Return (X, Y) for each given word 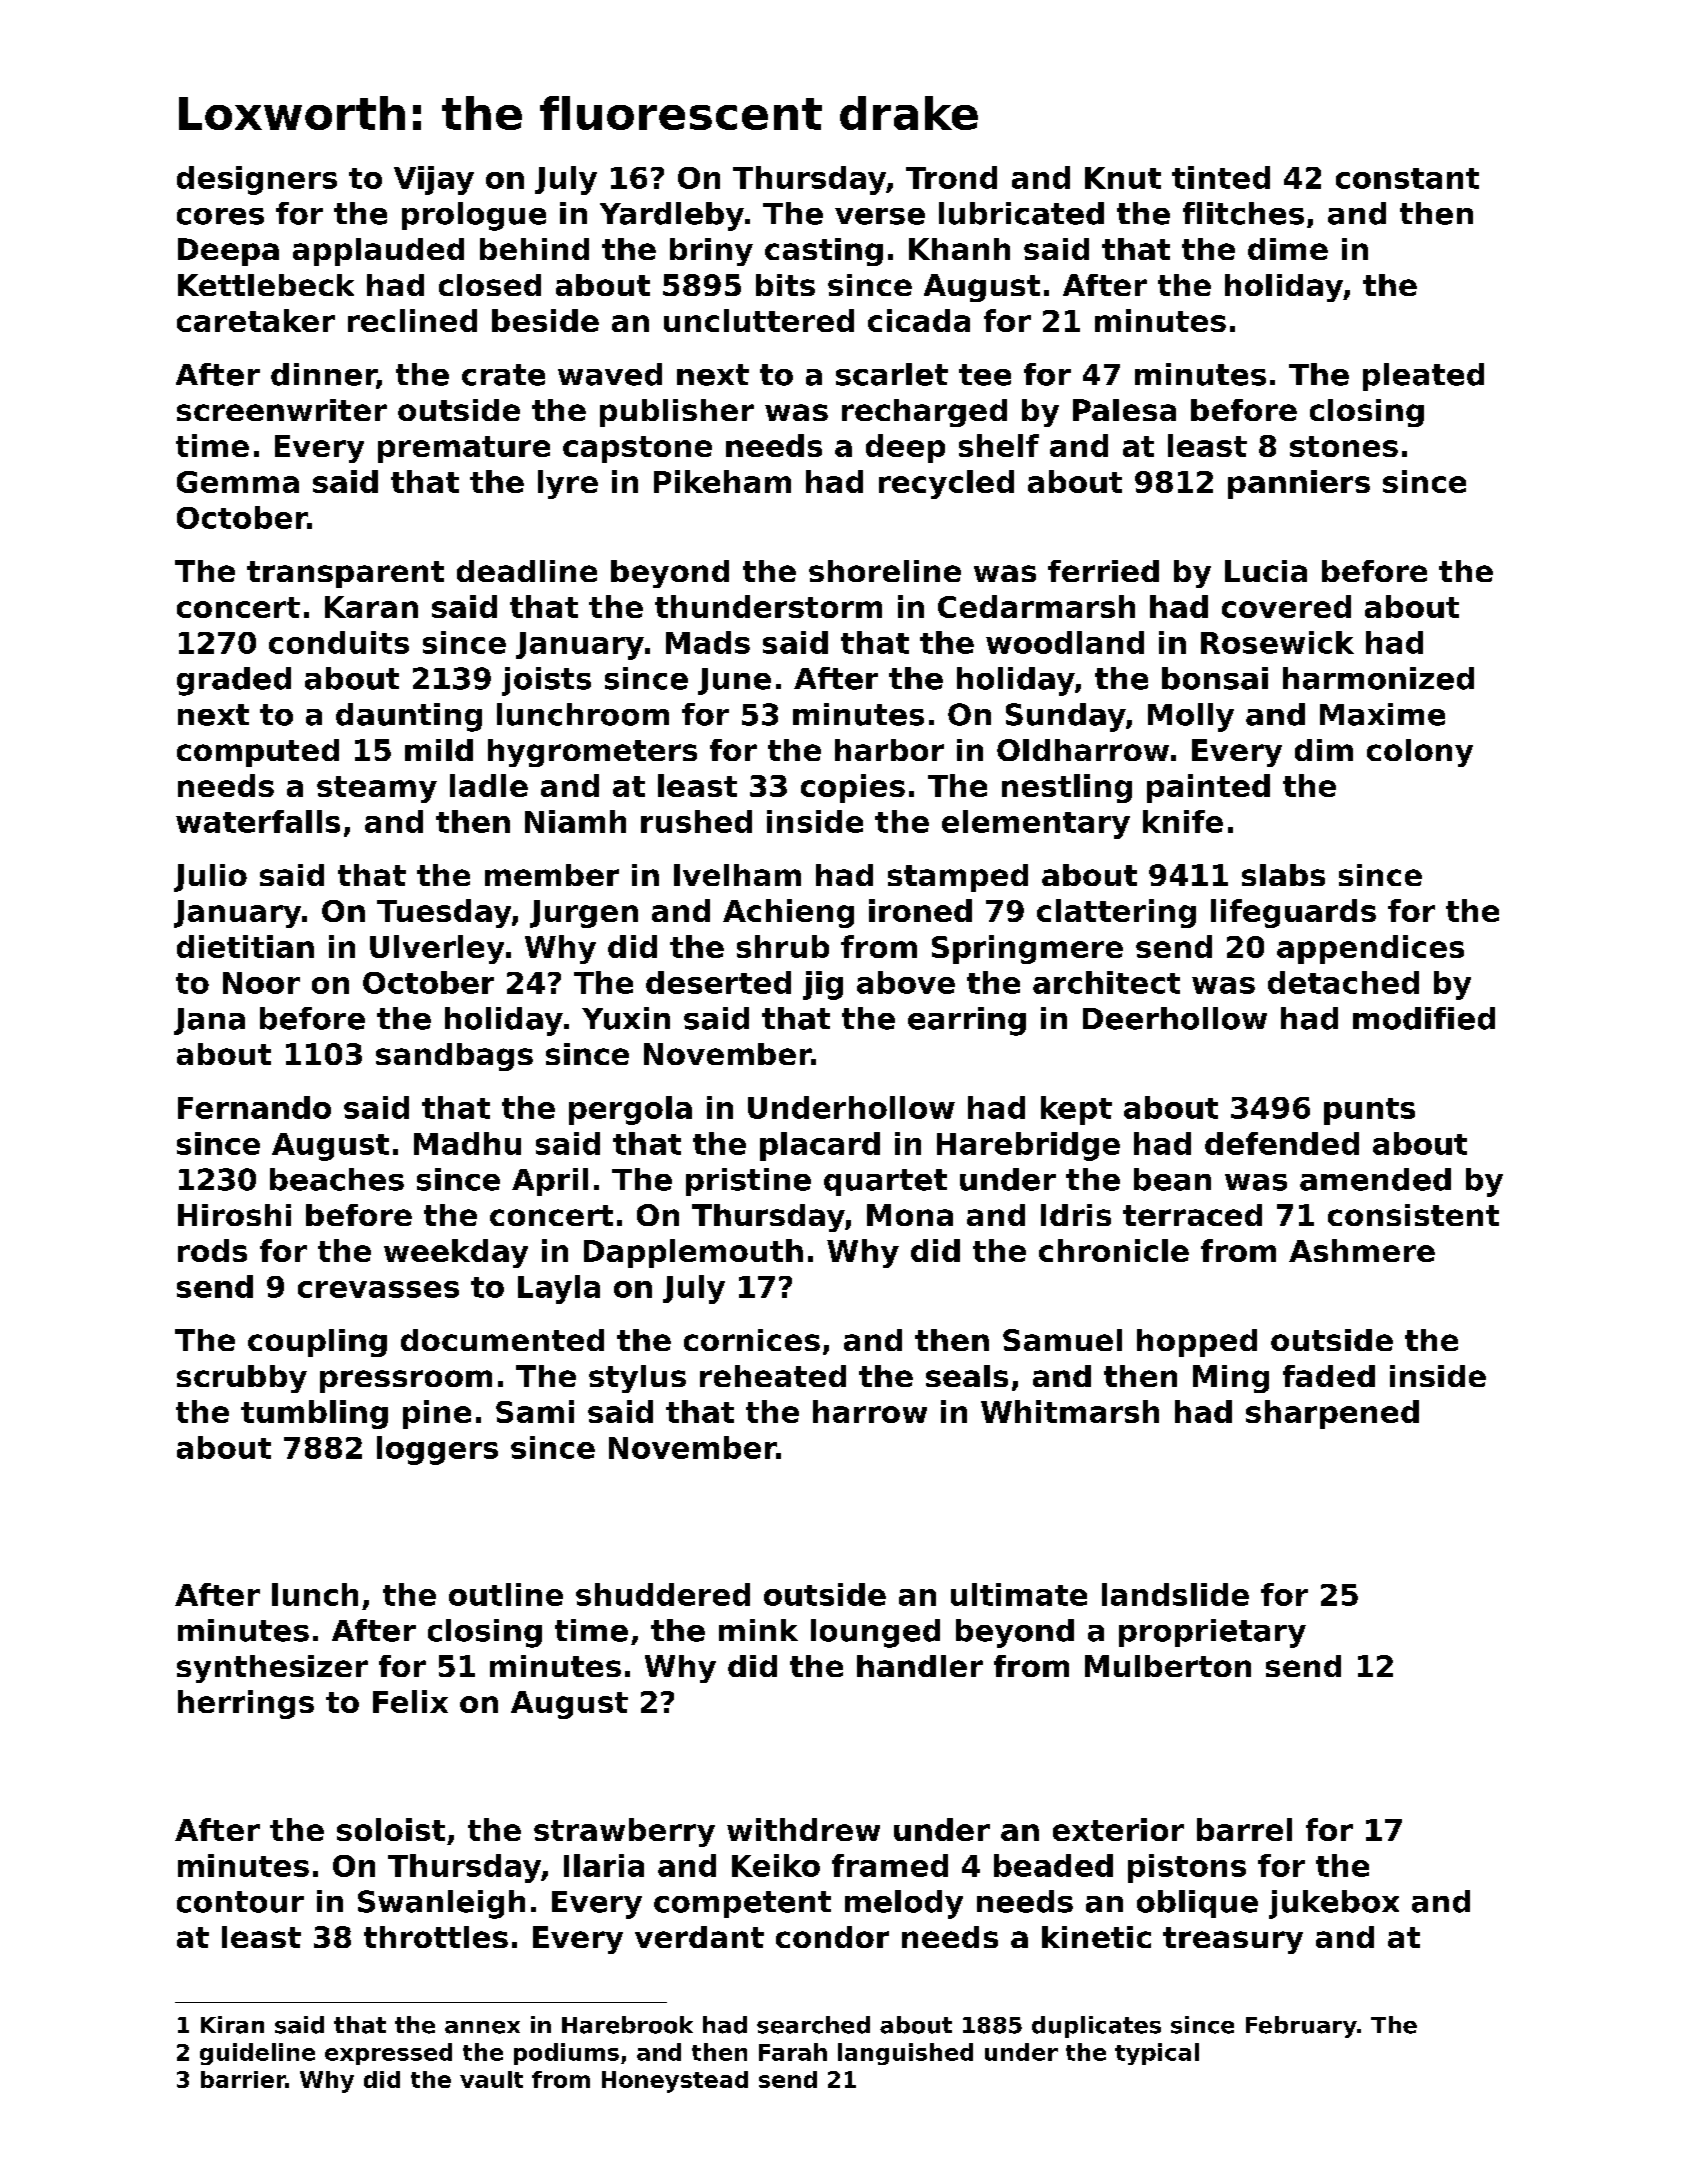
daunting (409, 717)
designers (257, 180)
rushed (696, 821)
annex (482, 2027)
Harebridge (1028, 1146)
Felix (410, 1701)
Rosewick (1277, 642)
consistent (1413, 1215)
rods (212, 1250)
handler (920, 1666)
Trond (951, 177)
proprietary (1212, 1633)
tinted (1221, 177)
